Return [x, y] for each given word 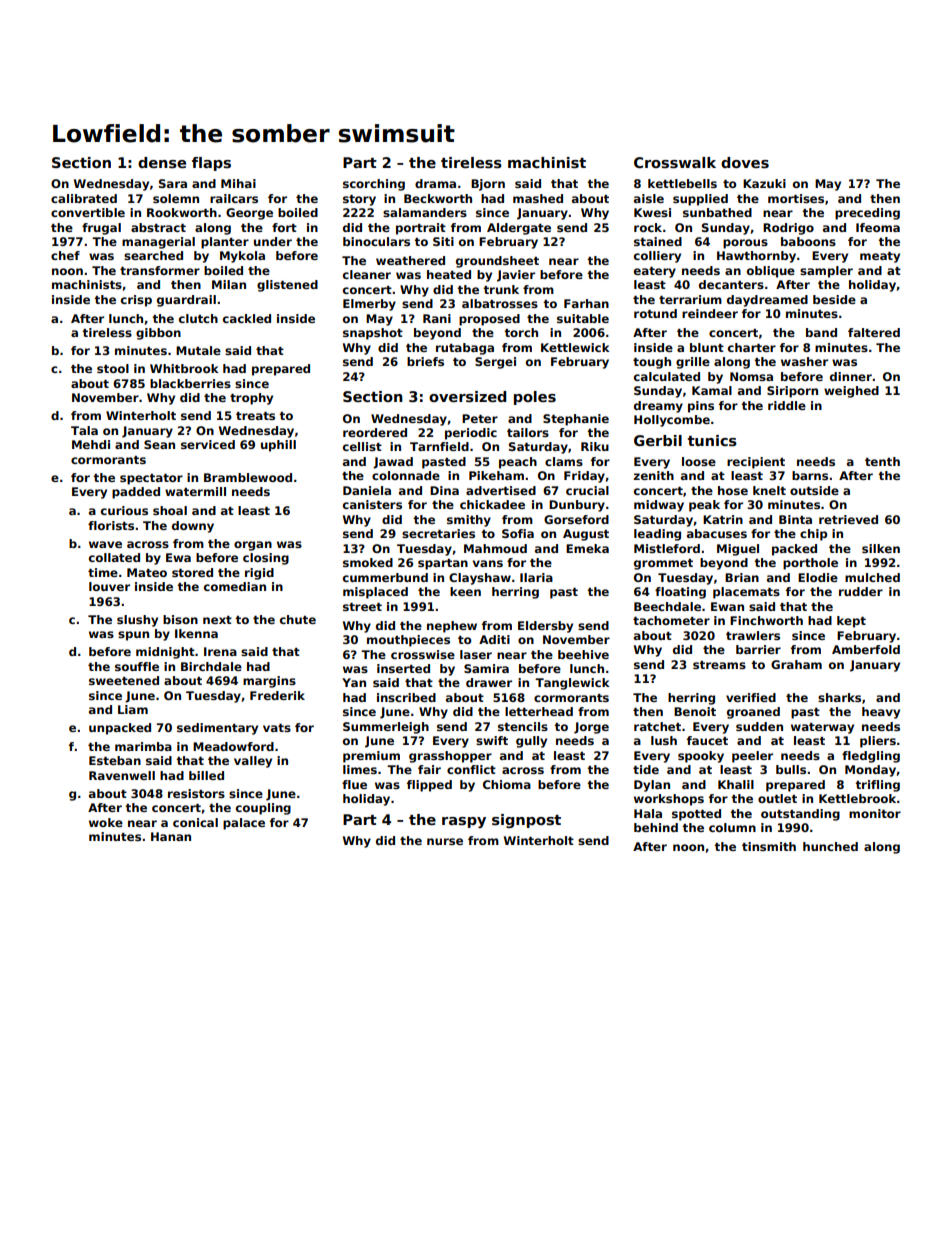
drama [435, 183]
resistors [196, 793]
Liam [133, 709]
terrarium [690, 299]
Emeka [587, 548]
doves [745, 162]
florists [111, 525]
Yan [354, 682]
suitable [583, 318]
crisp [136, 301]
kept [851, 622]
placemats [746, 593]
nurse [445, 841]
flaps [211, 164]
